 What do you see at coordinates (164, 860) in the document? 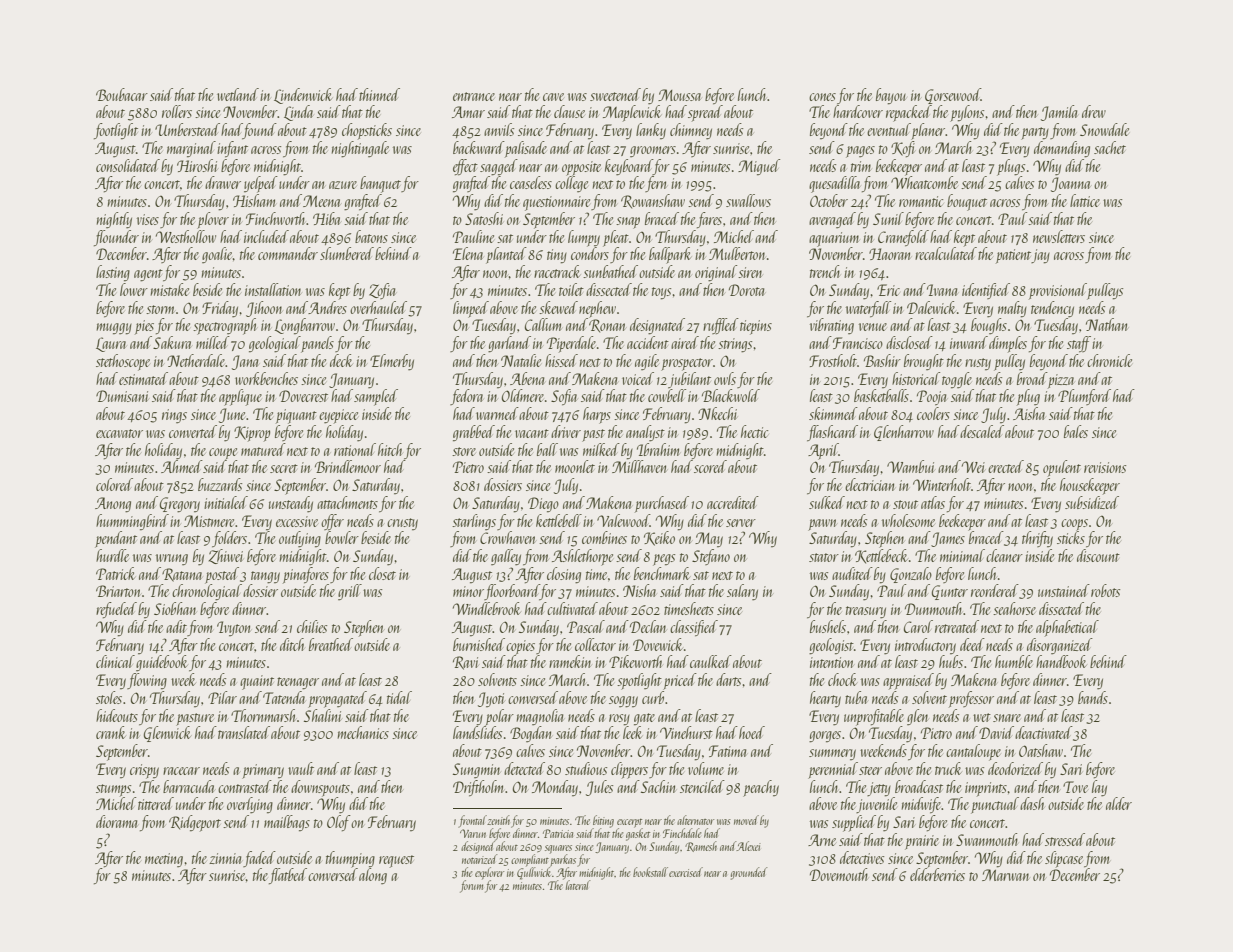
I see `meeting` at bounding box center [164, 860].
